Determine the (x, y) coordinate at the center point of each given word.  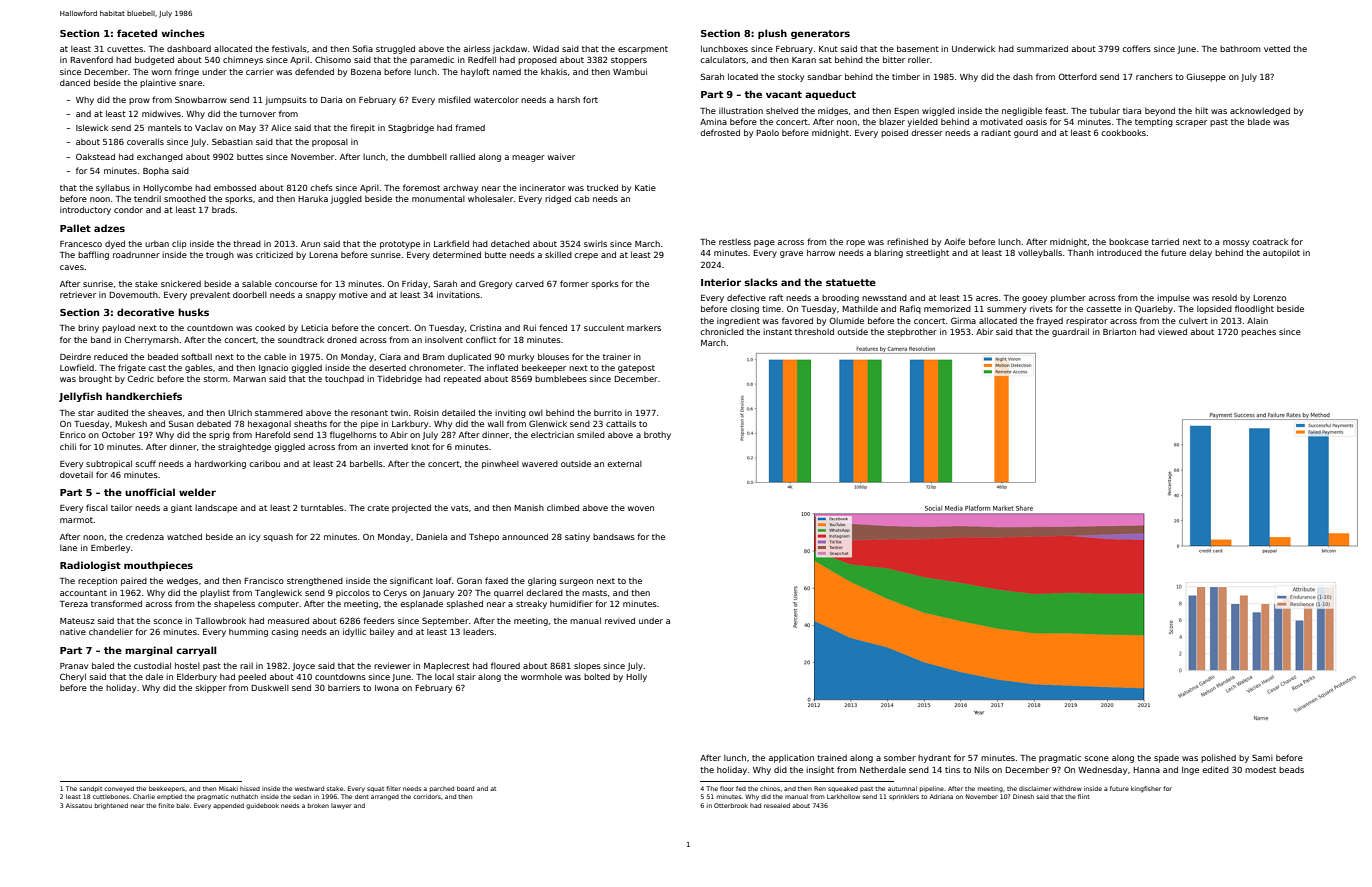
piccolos (353, 594)
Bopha (156, 172)
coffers (1136, 48)
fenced (553, 327)
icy (254, 538)
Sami (1262, 757)
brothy (657, 436)
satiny (577, 538)
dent (362, 796)
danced (75, 82)
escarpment (643, 50)
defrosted (720, 132)
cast (157, 368)
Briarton (1119, 332)
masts (594, 593)
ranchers (1154, 76)
